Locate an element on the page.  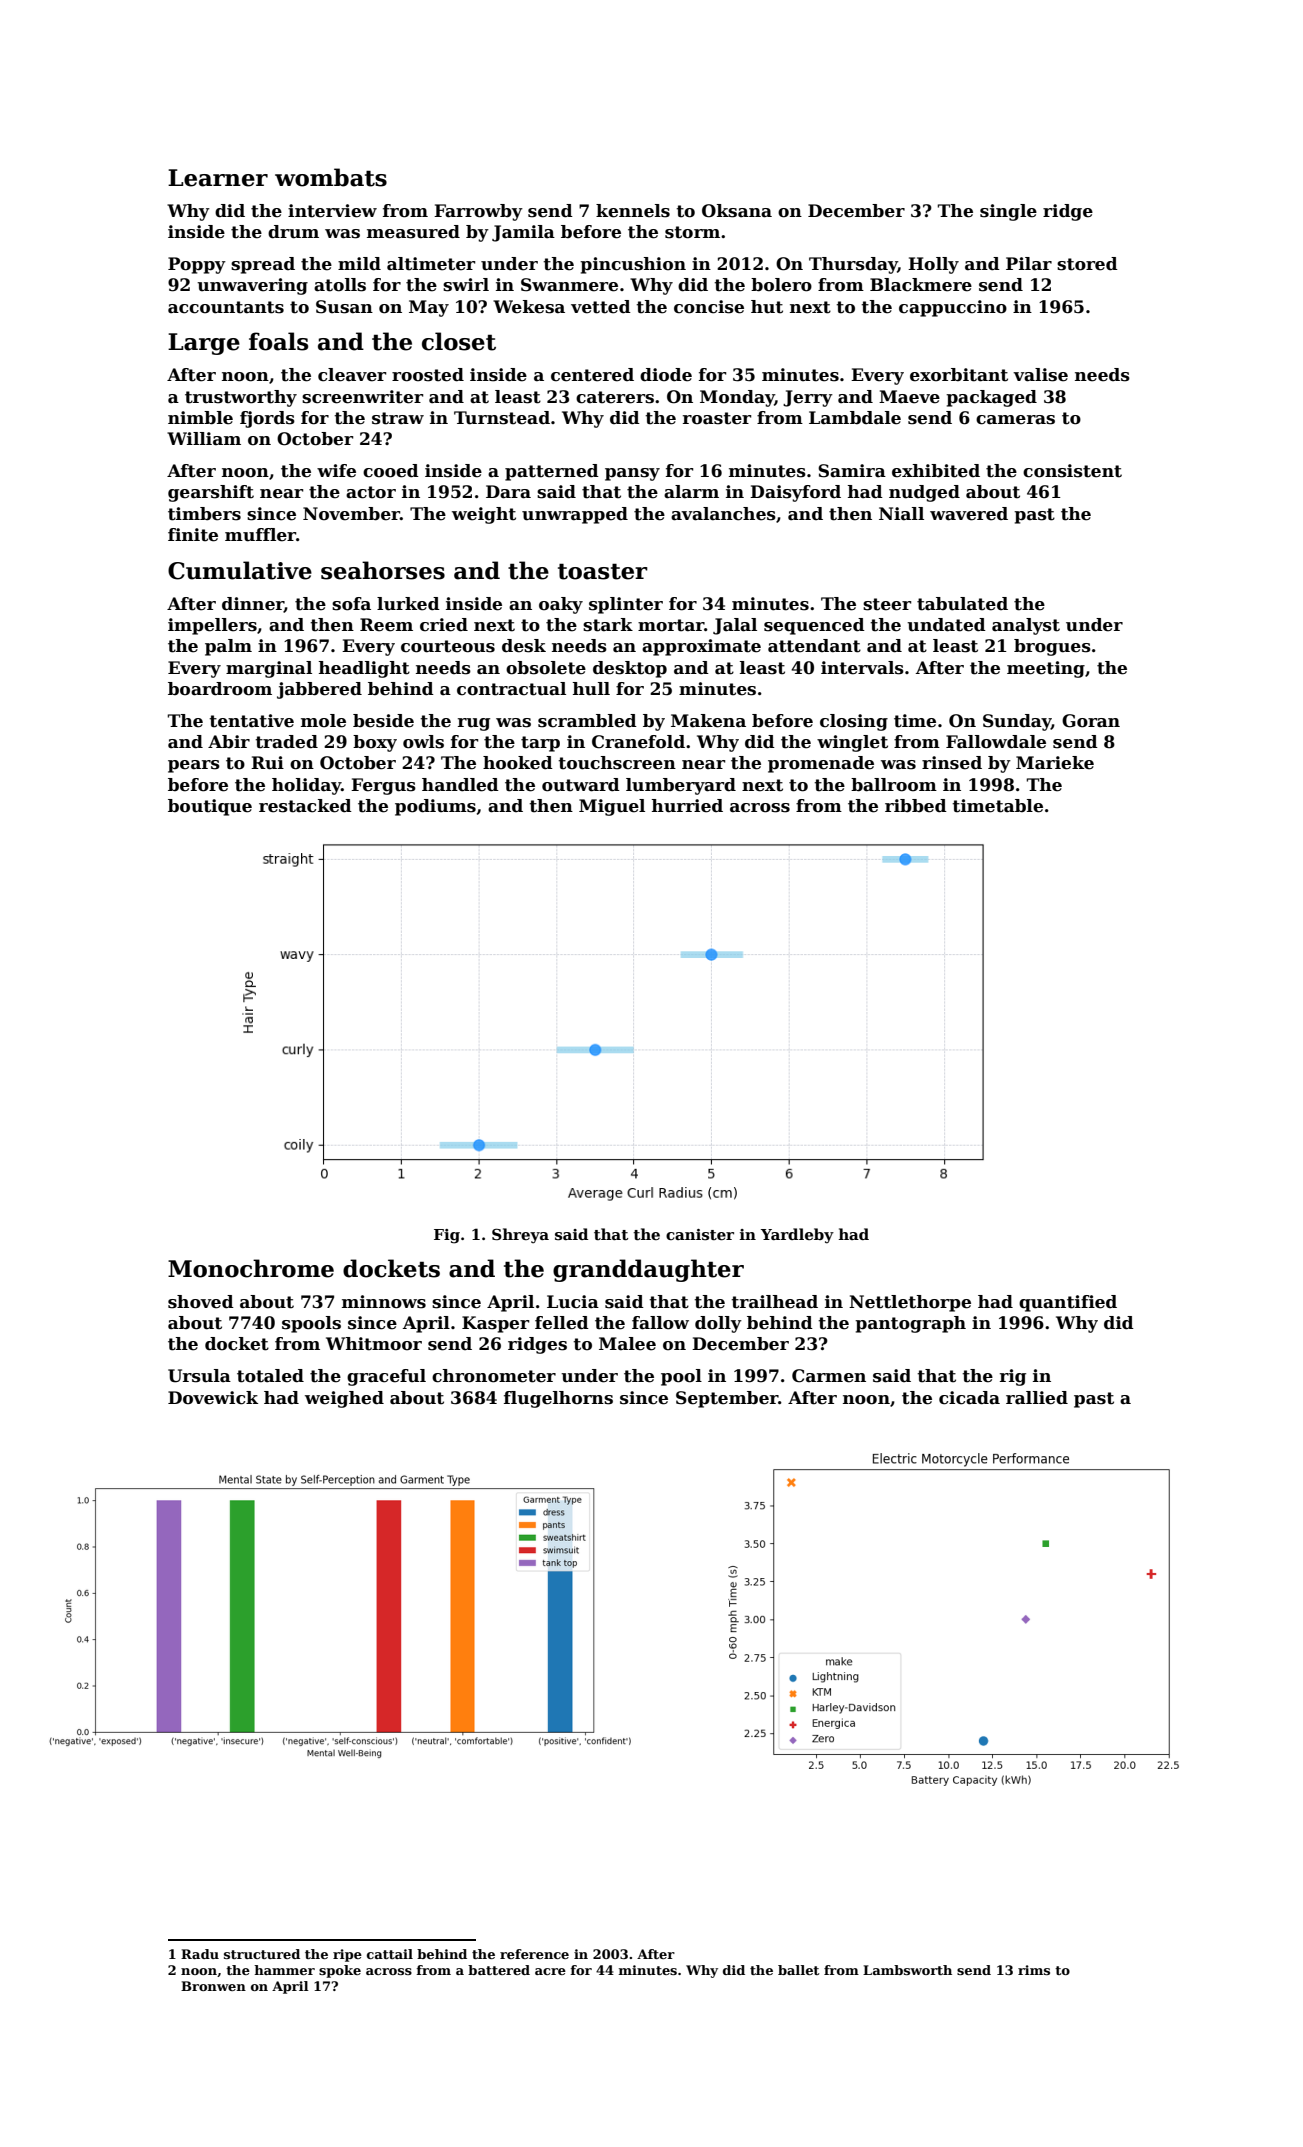
Farrowby is located at coordinates (478, 212).
